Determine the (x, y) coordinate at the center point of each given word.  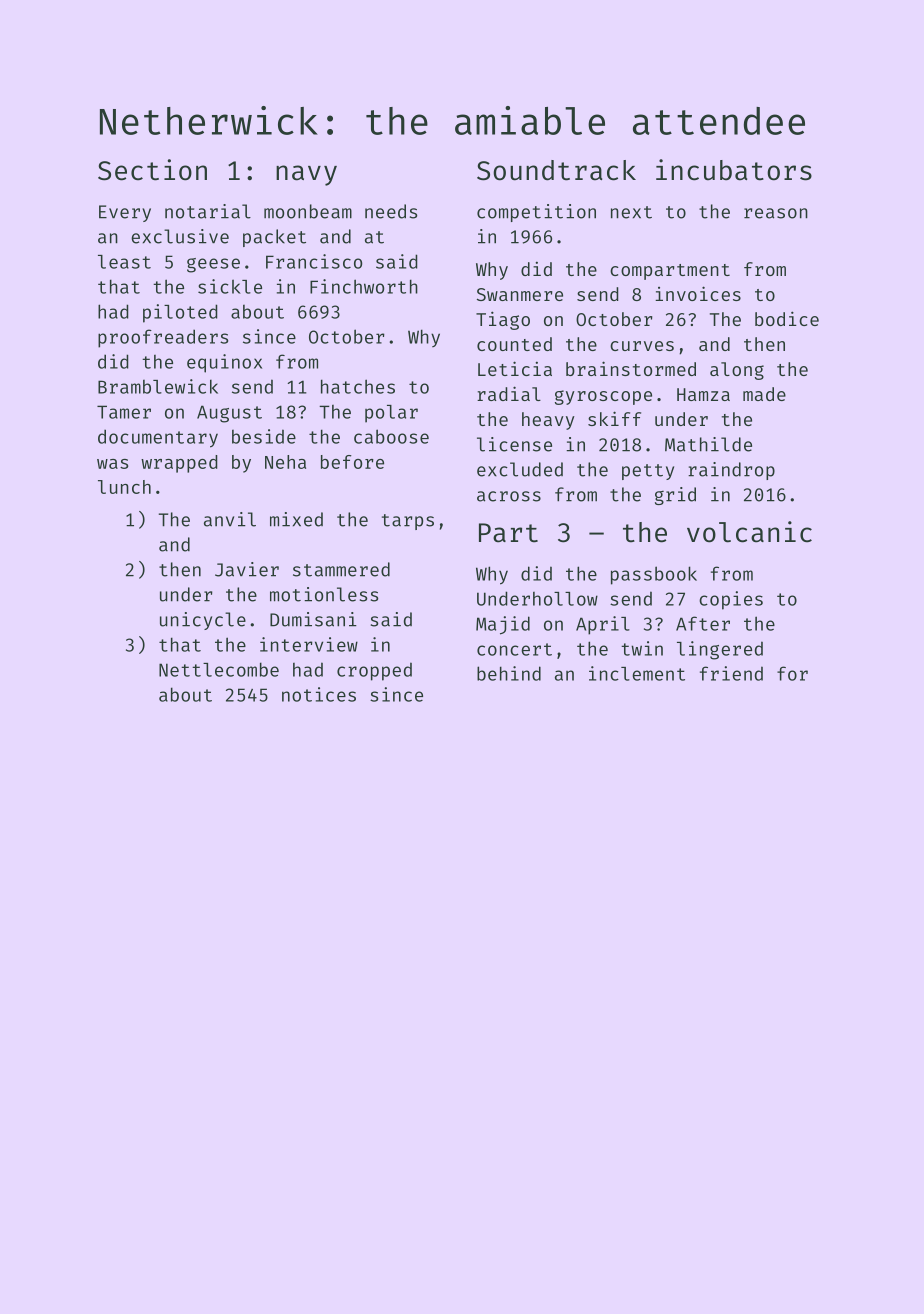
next (631, 212)
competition (536, 213)
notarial (208, 211)
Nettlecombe (219, 669)
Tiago (503, 320)
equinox (224, 363)
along (737, 371)
